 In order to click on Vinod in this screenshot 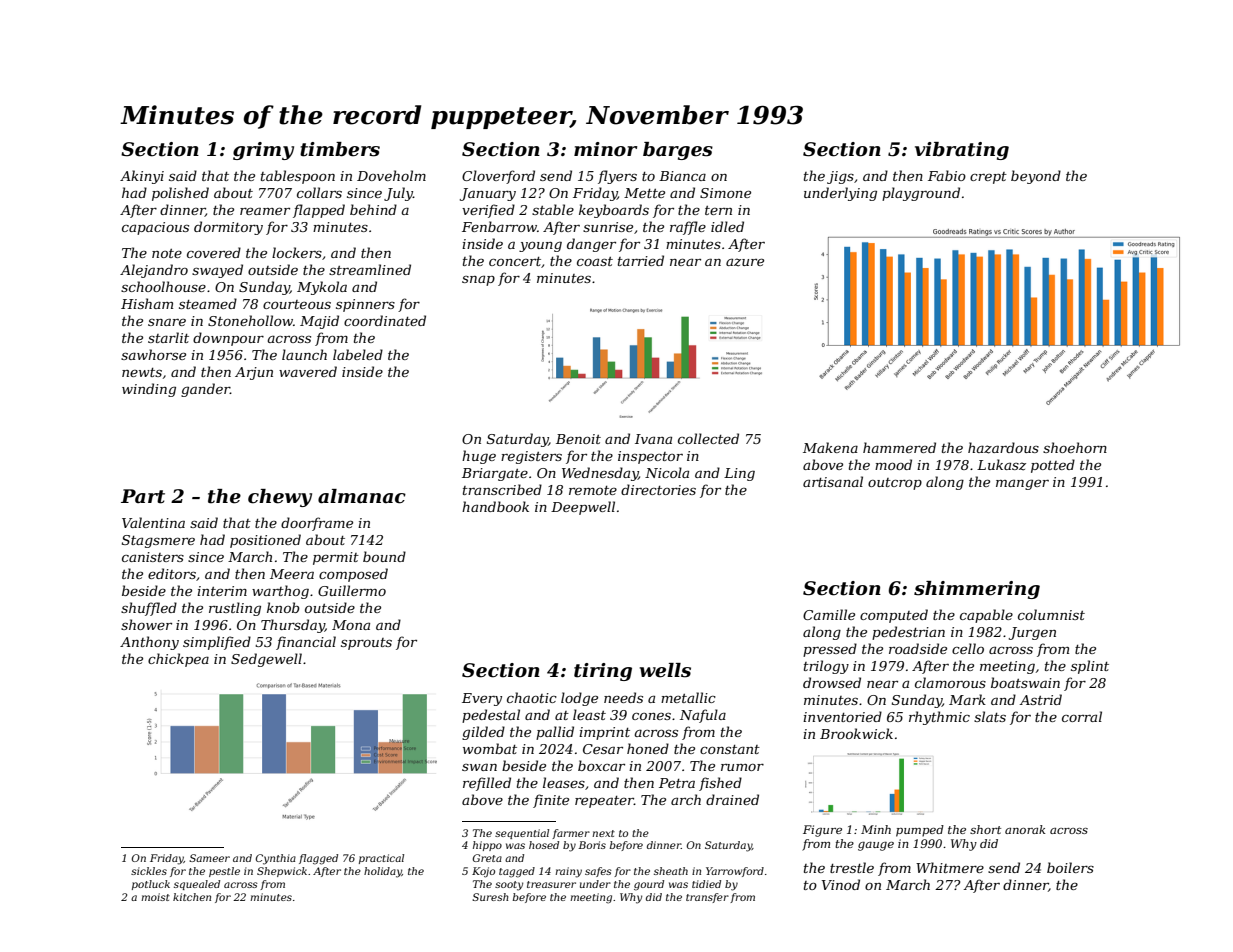, I will do `click(841, 884)`.
